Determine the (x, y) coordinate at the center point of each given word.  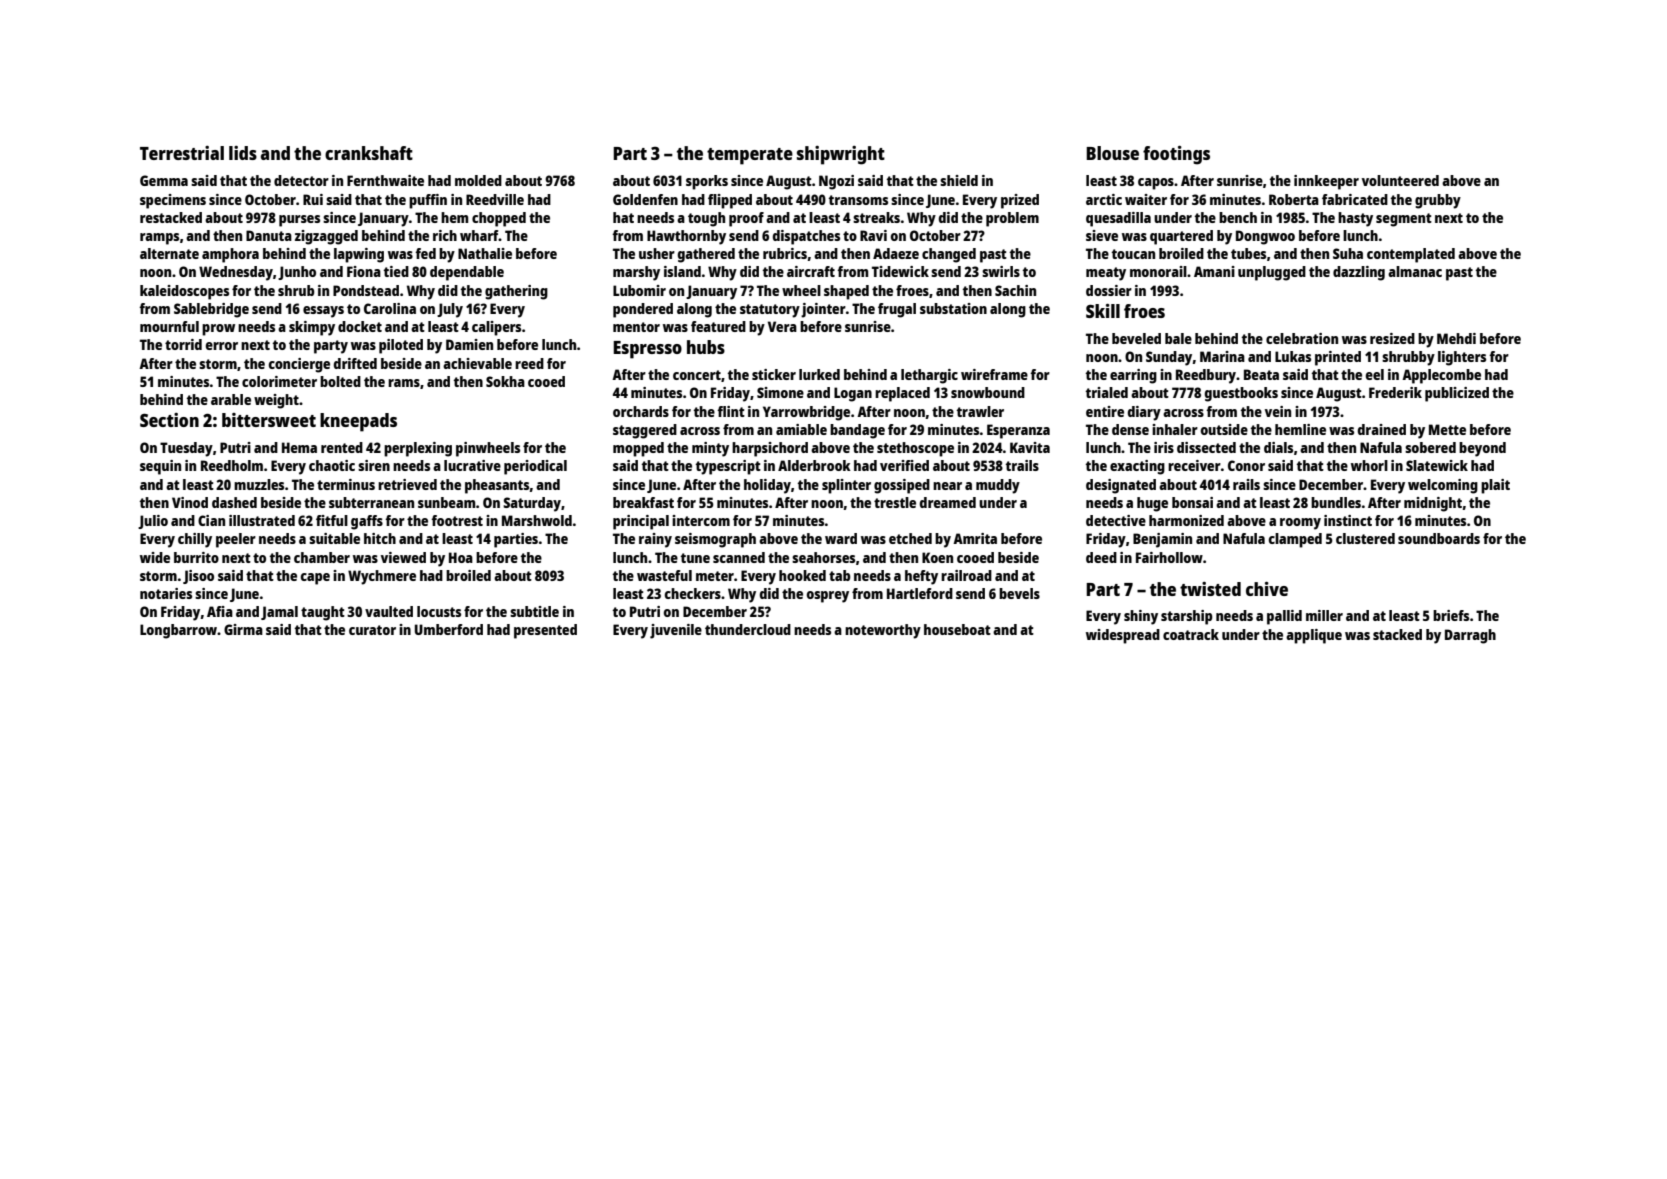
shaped (846, 292)
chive (1267, 589)
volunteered (1400, 180)
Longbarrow (179, 631)
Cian (211, 520)
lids (243, 153)
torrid (183, 344)
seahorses (823, 557)
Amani (1214, 271)
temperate (750, 156)
